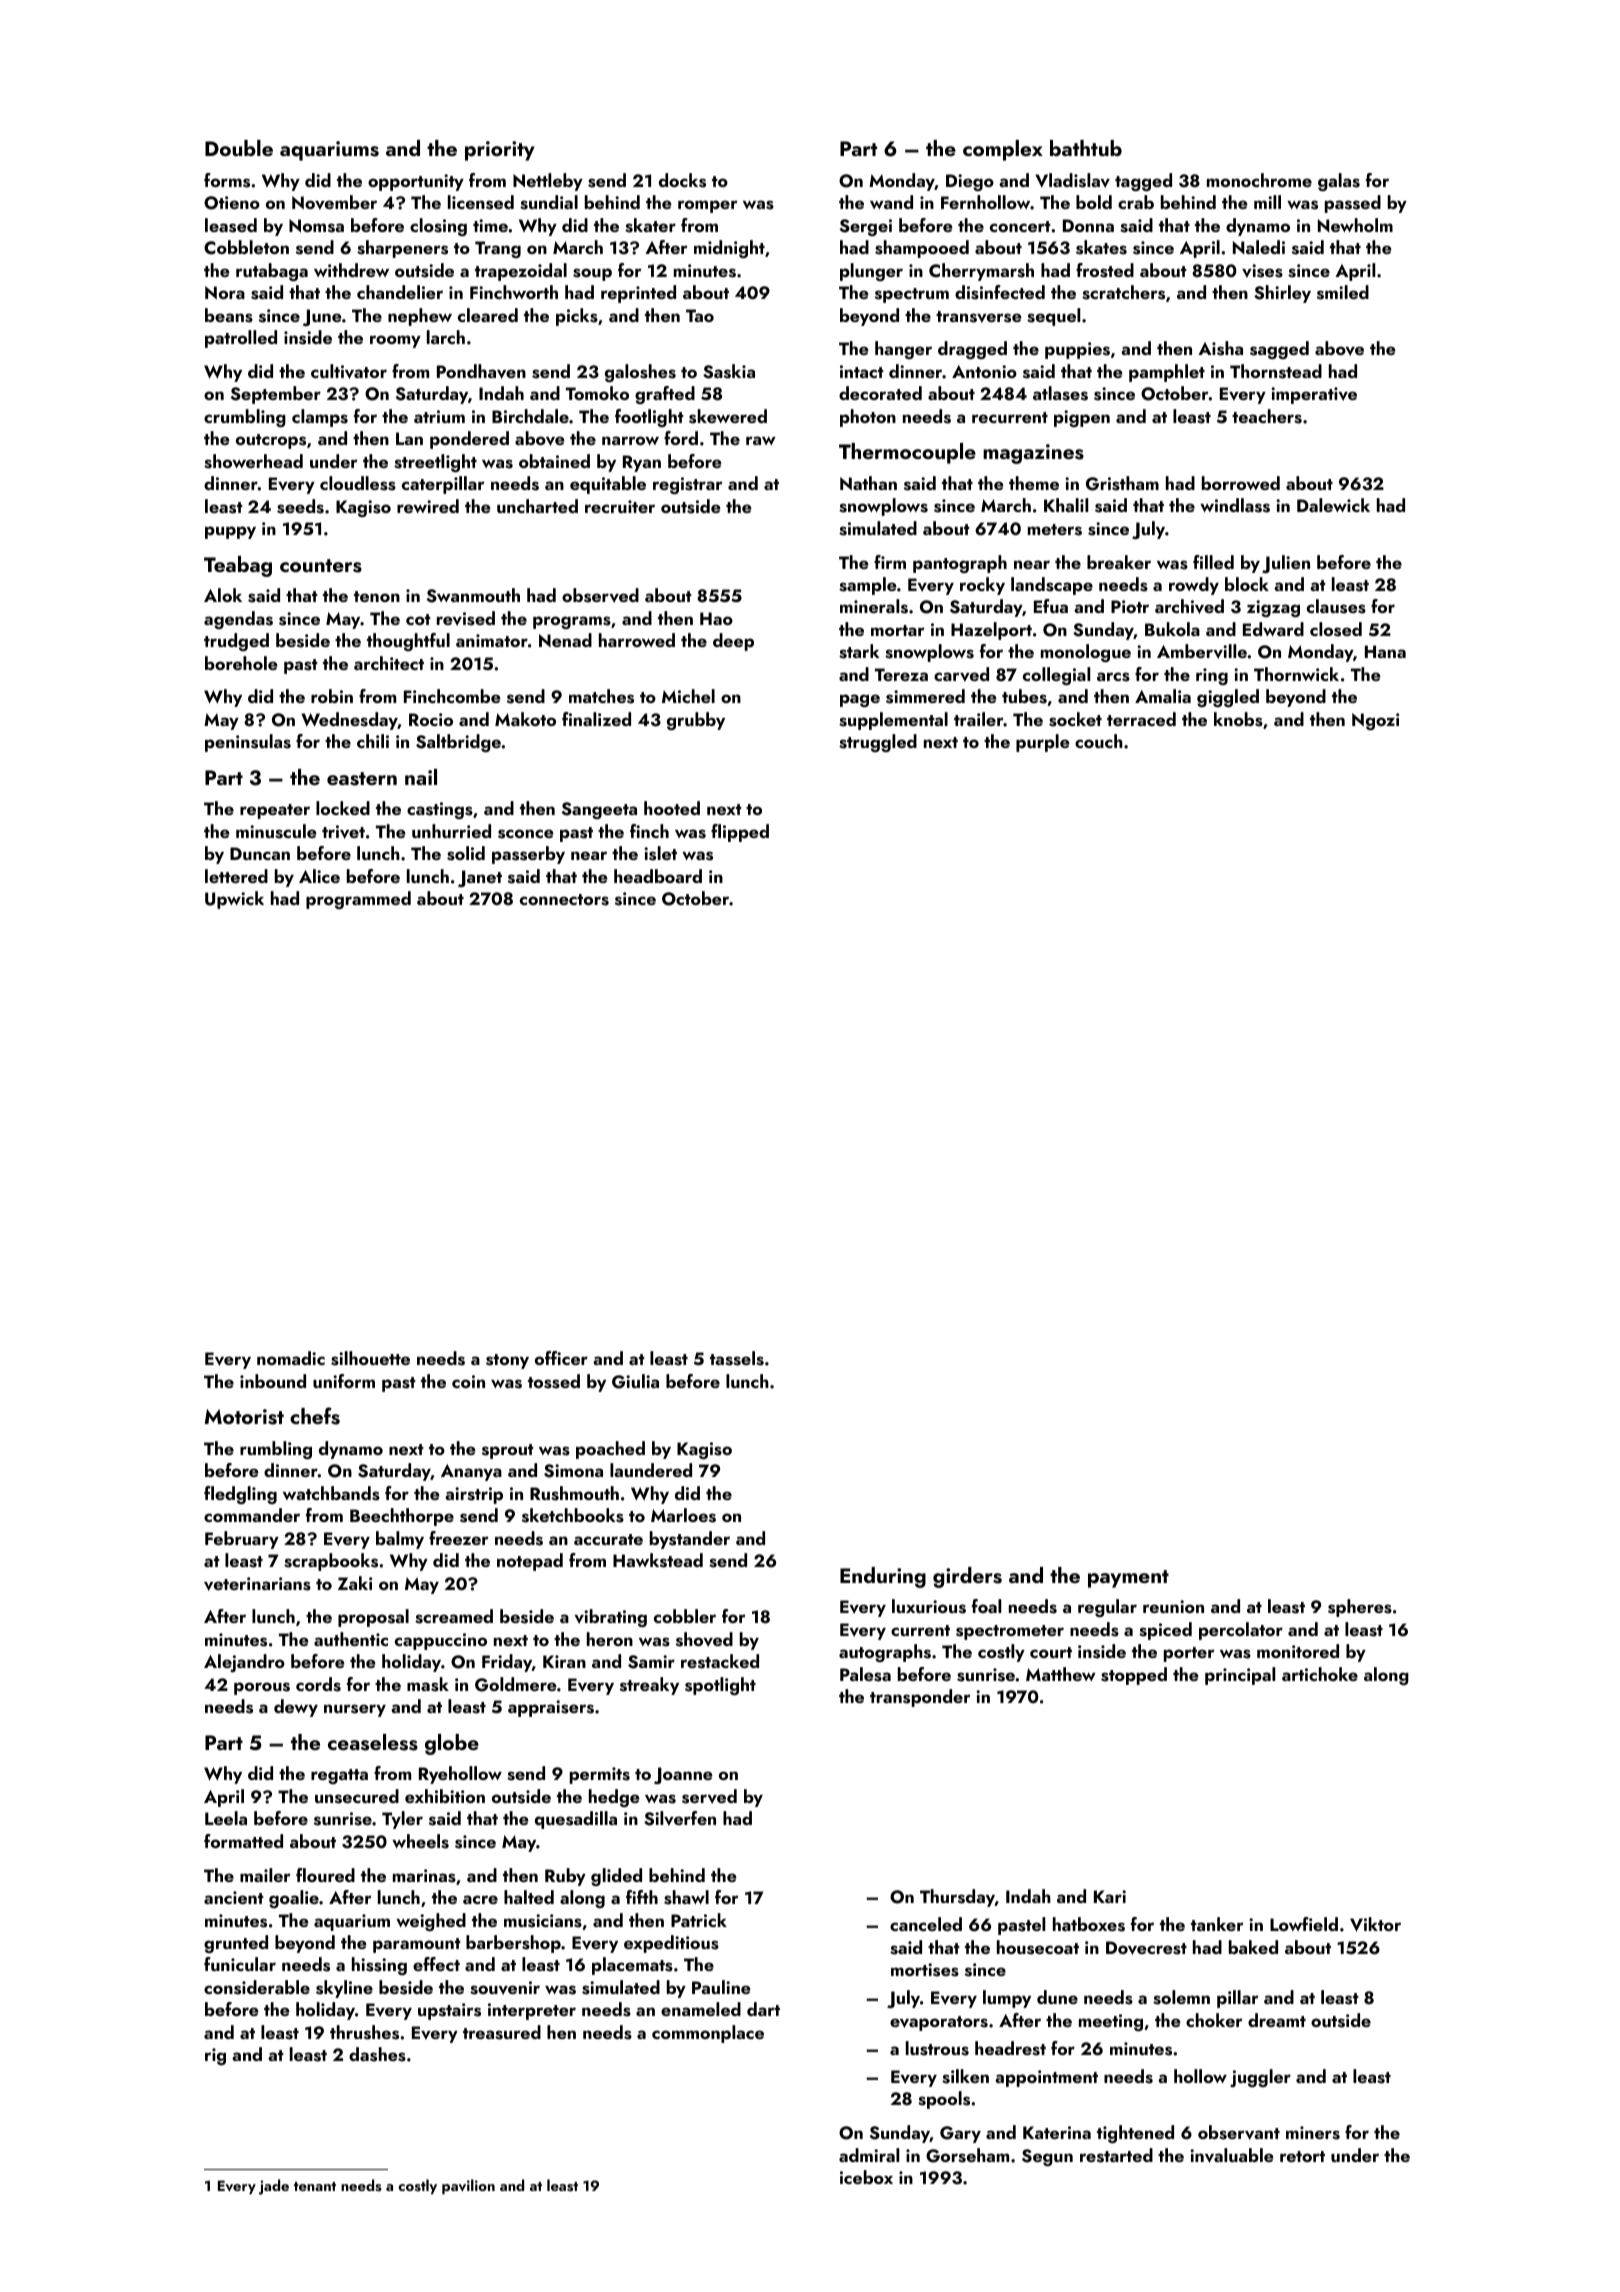 The image size is (1620, 2292). What do you see at coordinates (907, 453) in the screenshot?
I see `Thermocouple` at bounding box center [907, 453].
